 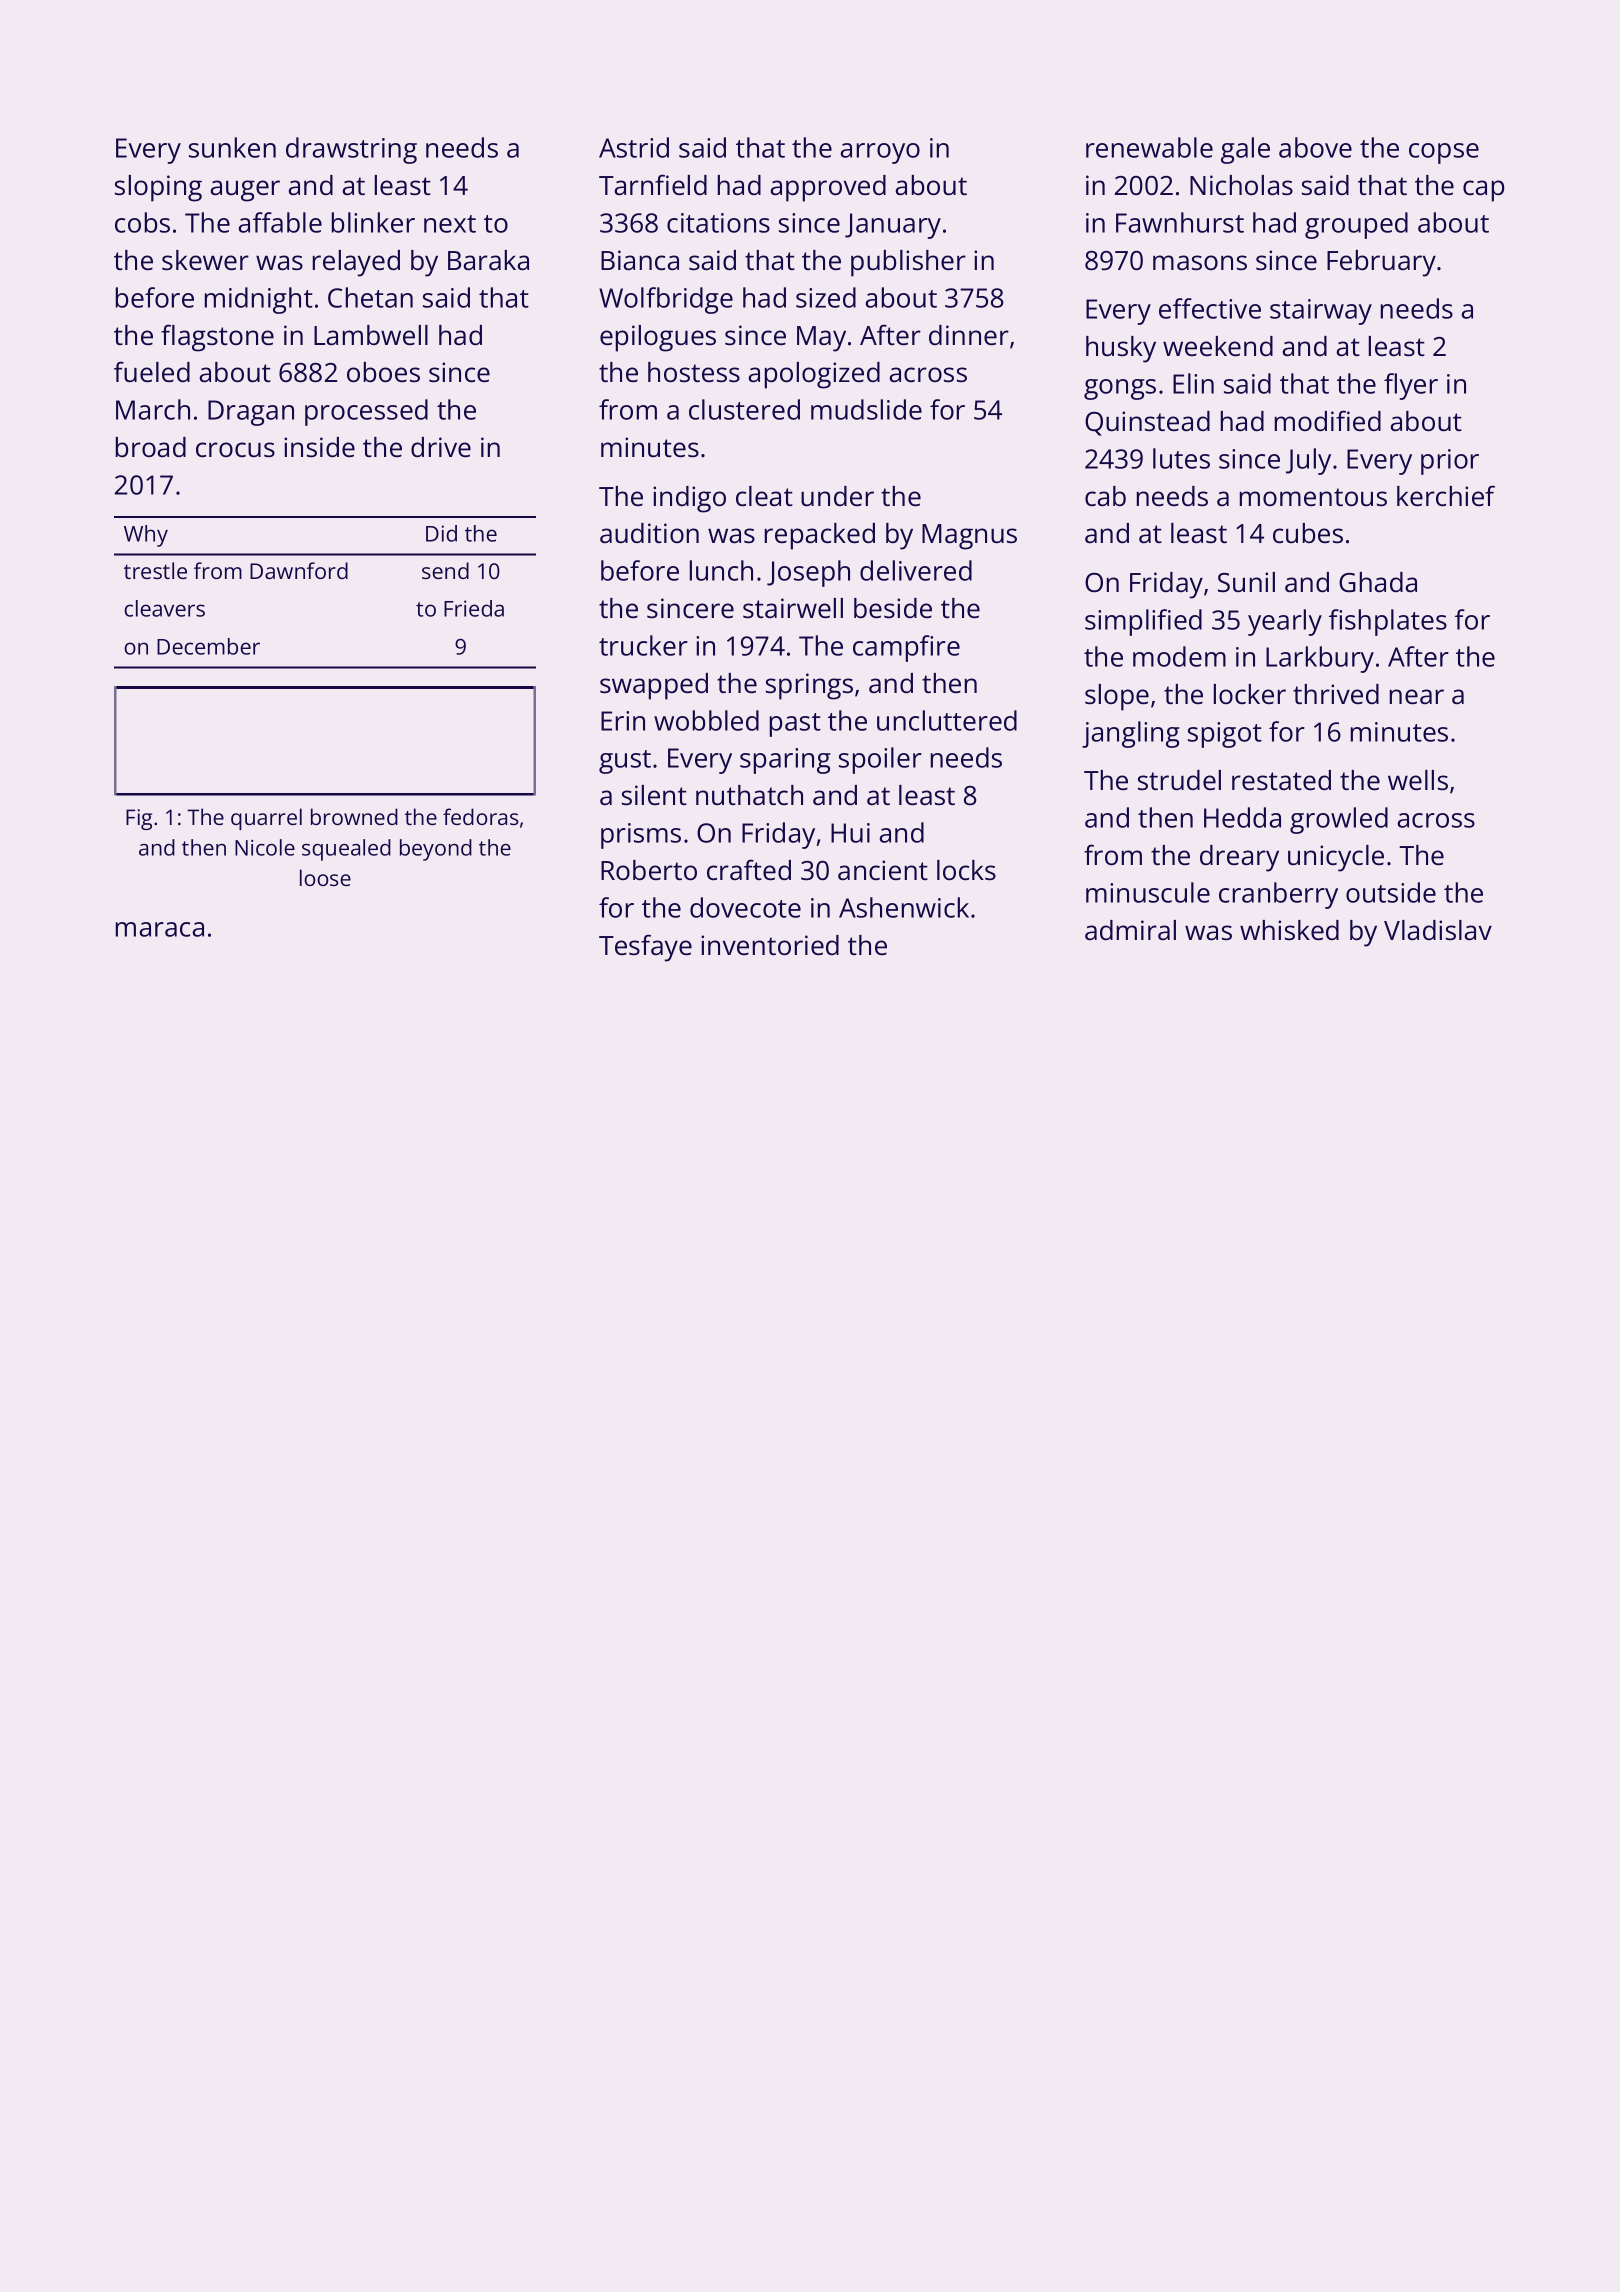 What do you see at coordinates (1315, 147) in the page?
I see `above` at bounding box center [1315, 147].
